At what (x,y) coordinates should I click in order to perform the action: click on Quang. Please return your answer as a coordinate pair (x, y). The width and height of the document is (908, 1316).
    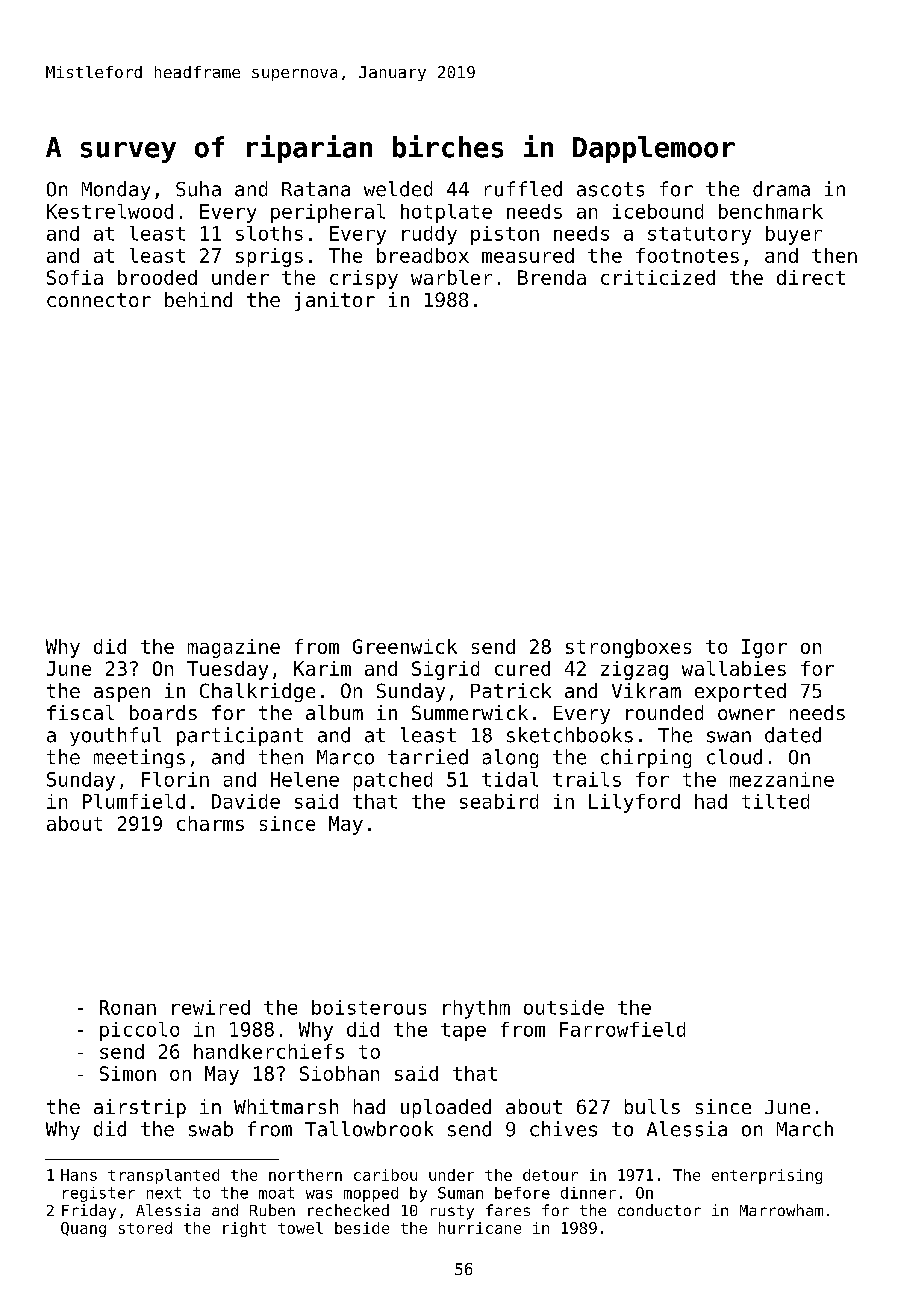
    Looking at the image, I should click on (83, 1229).
